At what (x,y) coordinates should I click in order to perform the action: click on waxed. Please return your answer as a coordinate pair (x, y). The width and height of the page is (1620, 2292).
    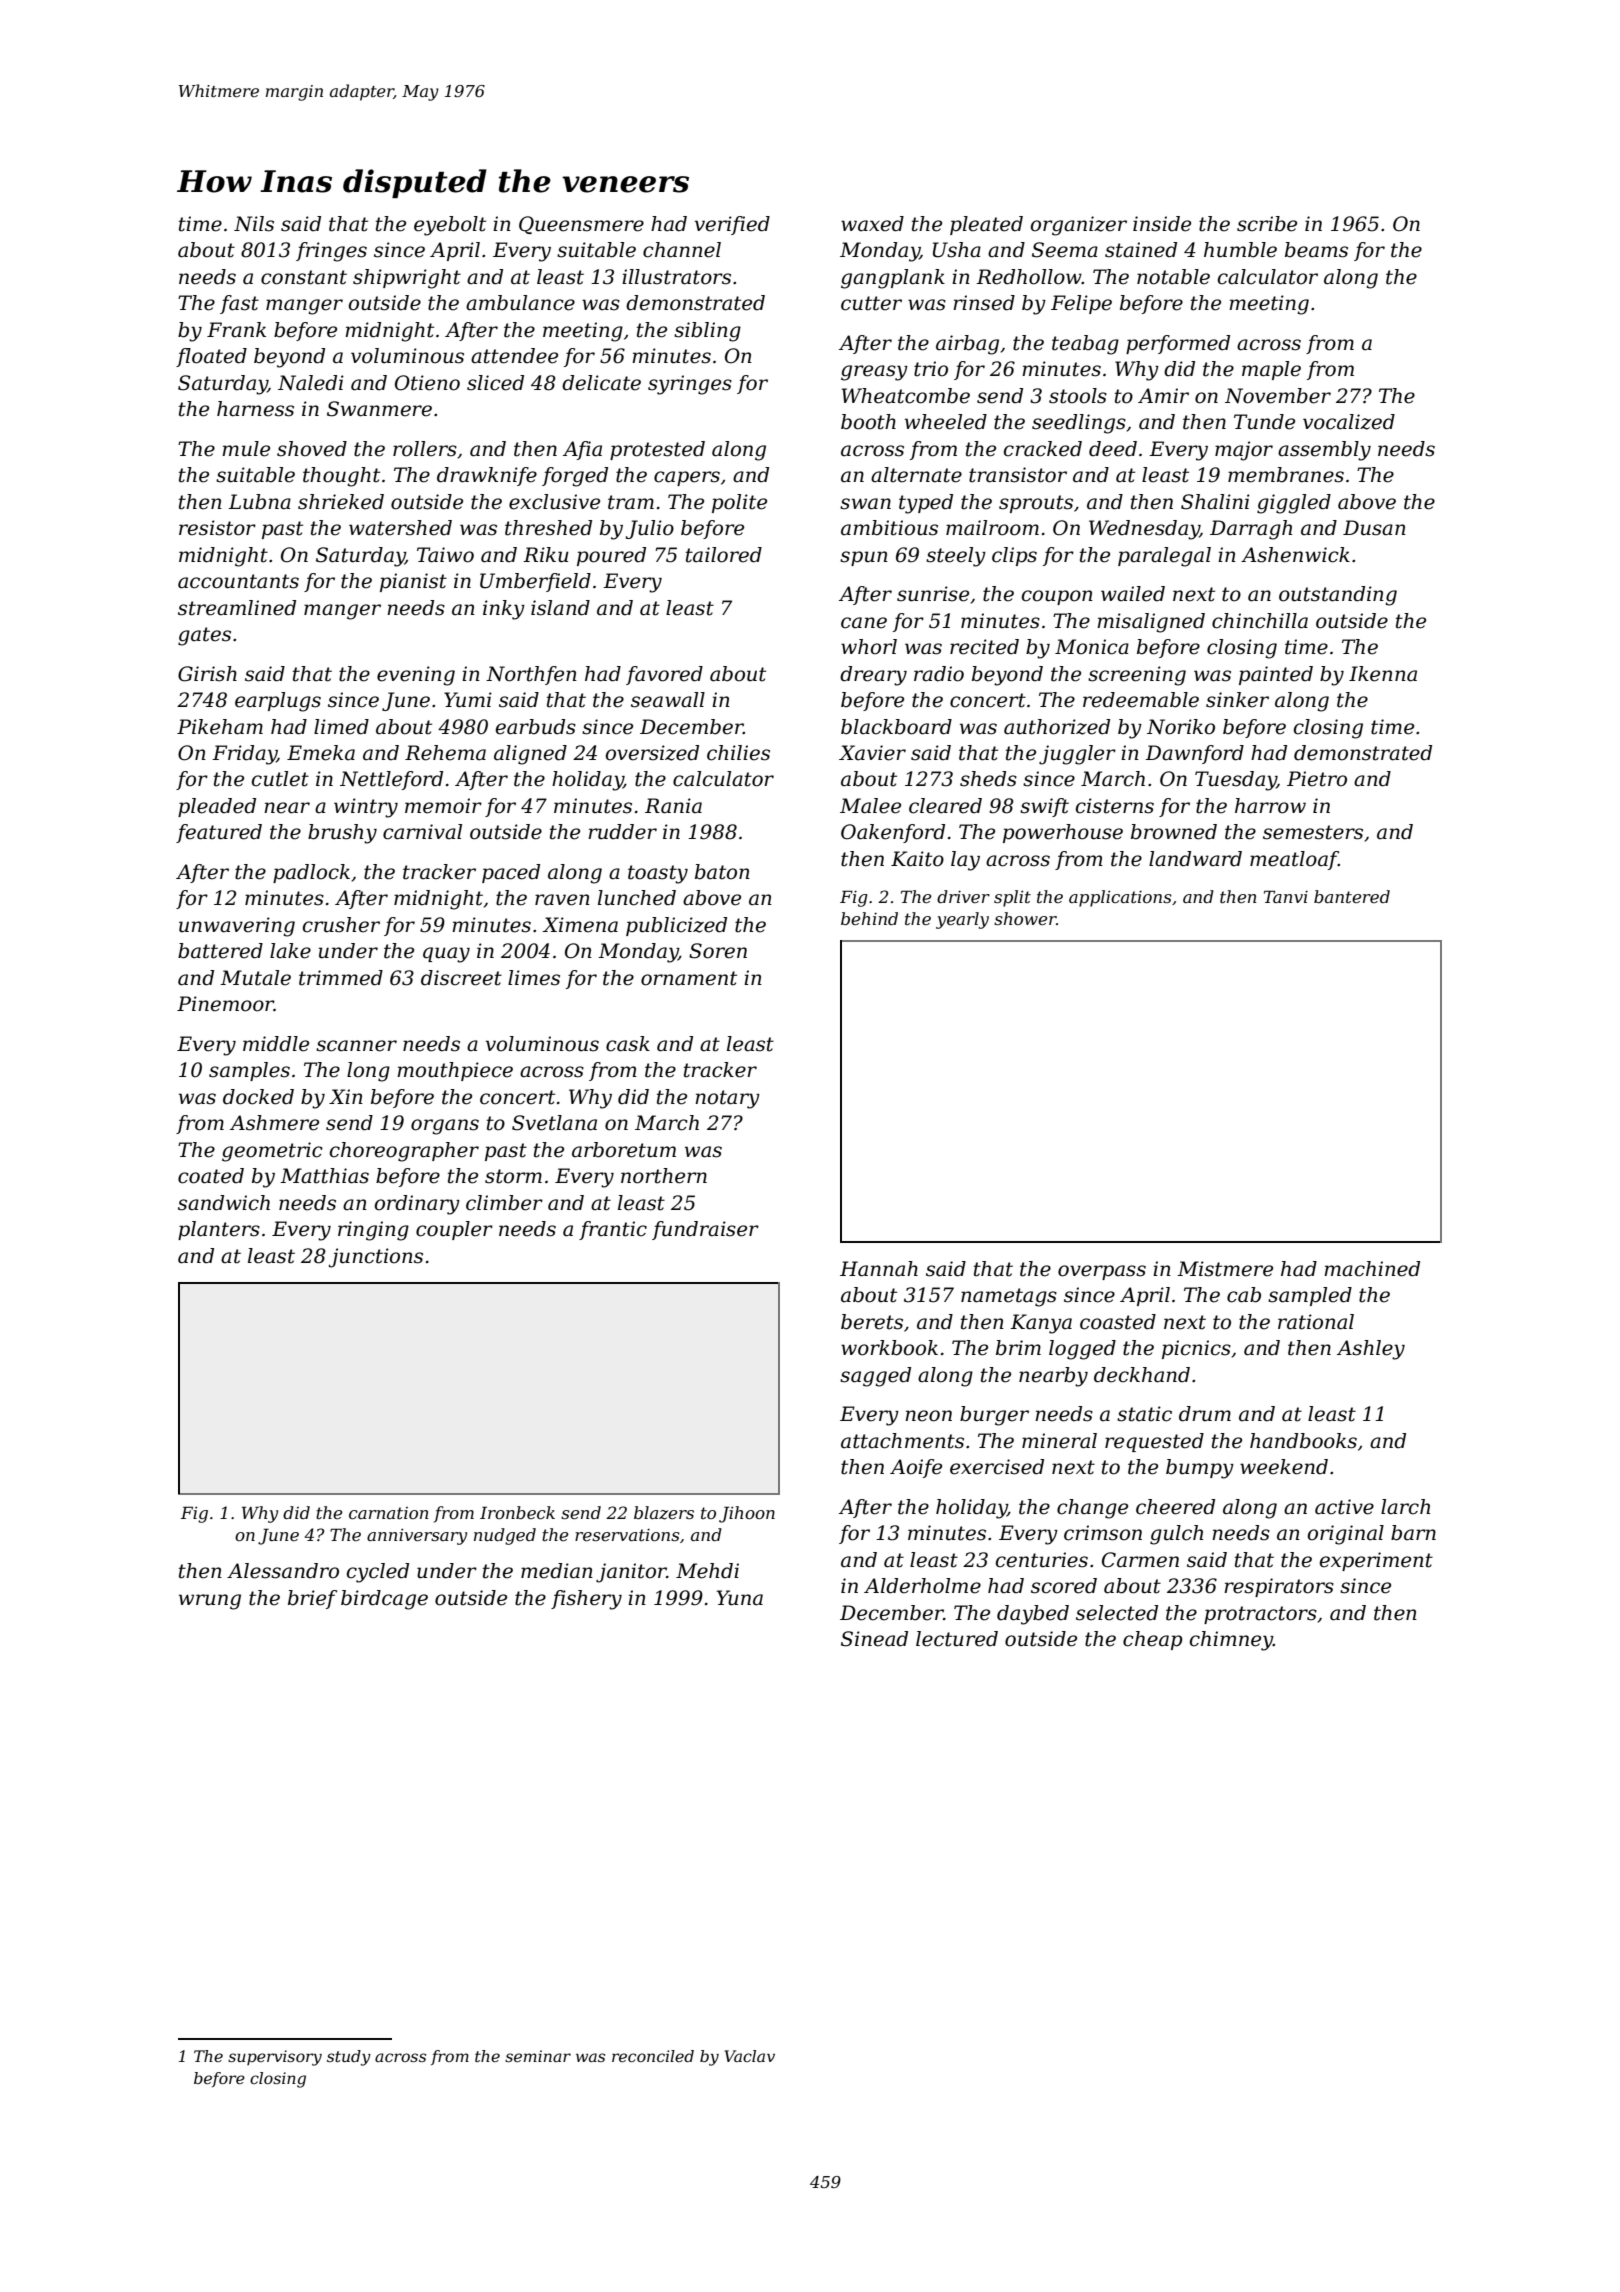
    Looking at the image, I should click on (872, 224).
